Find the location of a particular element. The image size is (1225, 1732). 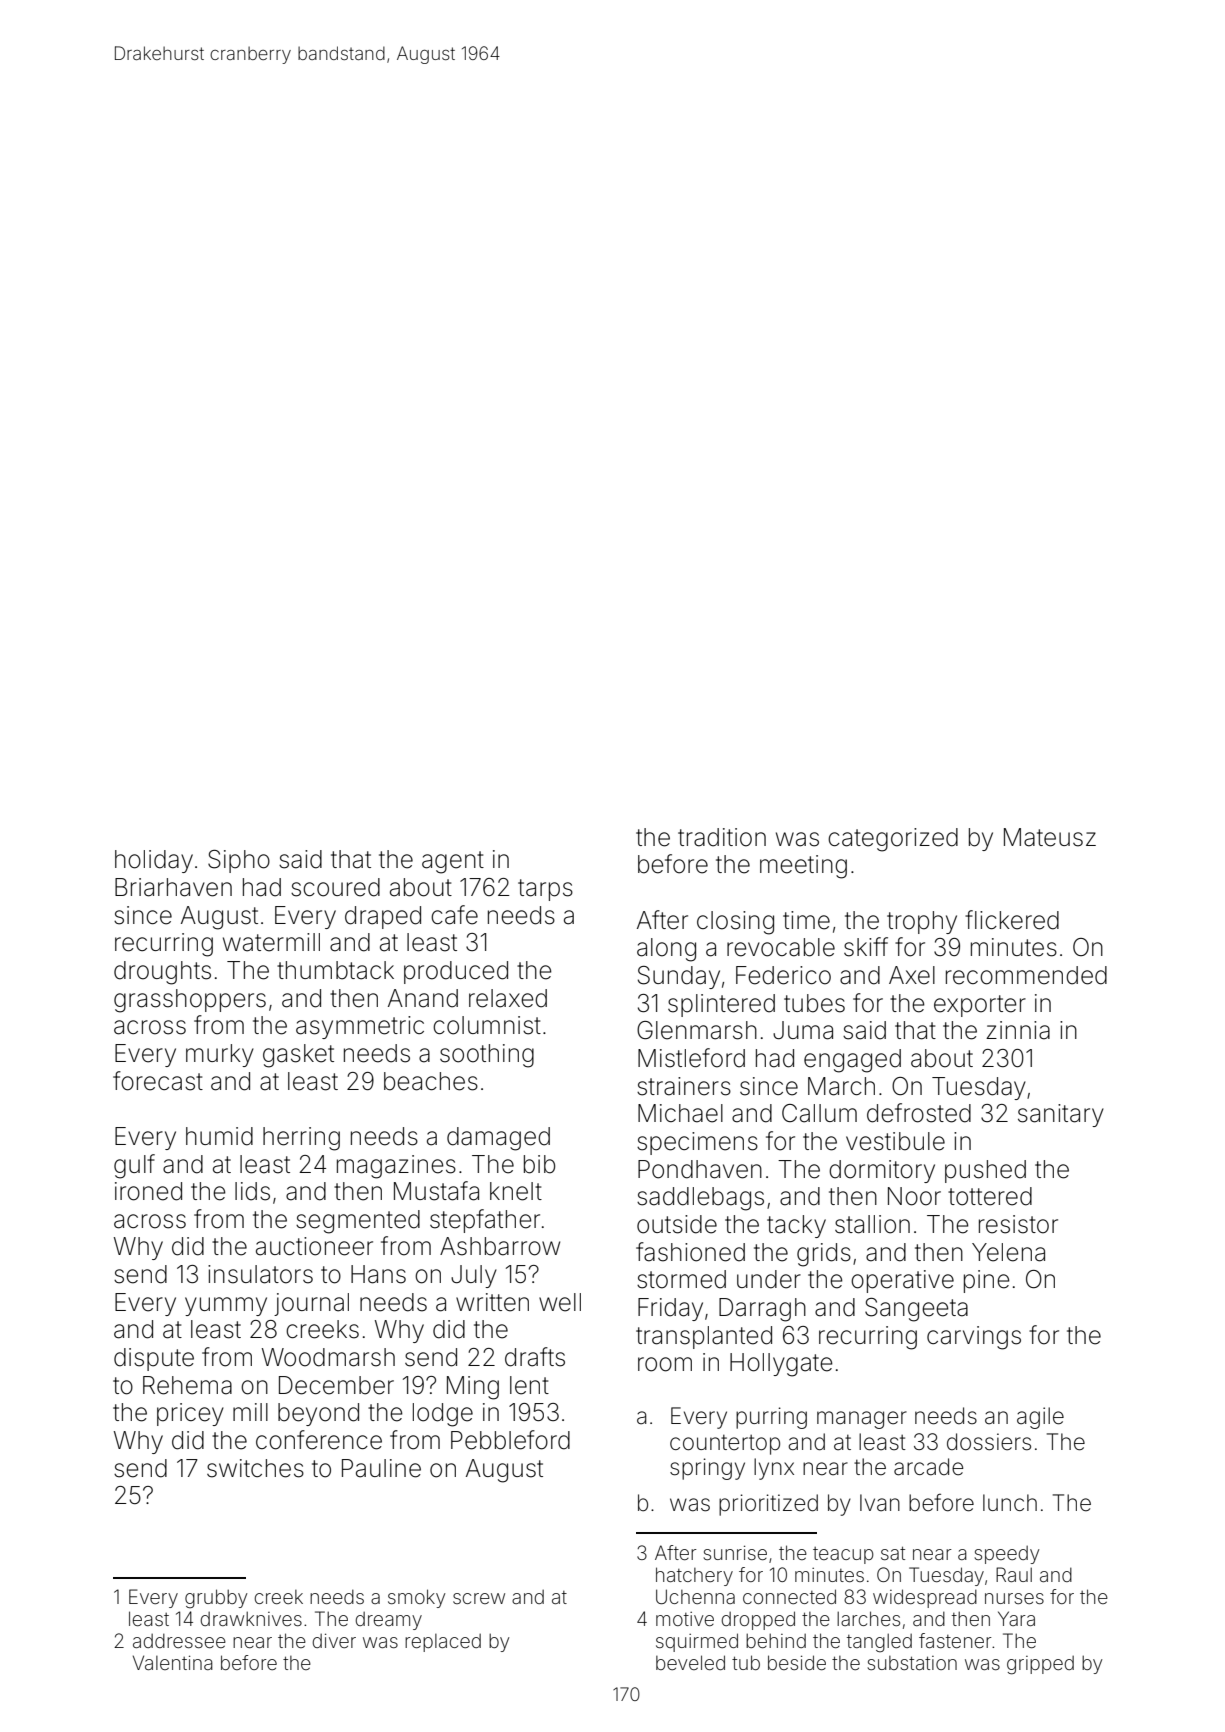

arcade is located at coordinates (928, 1467).
